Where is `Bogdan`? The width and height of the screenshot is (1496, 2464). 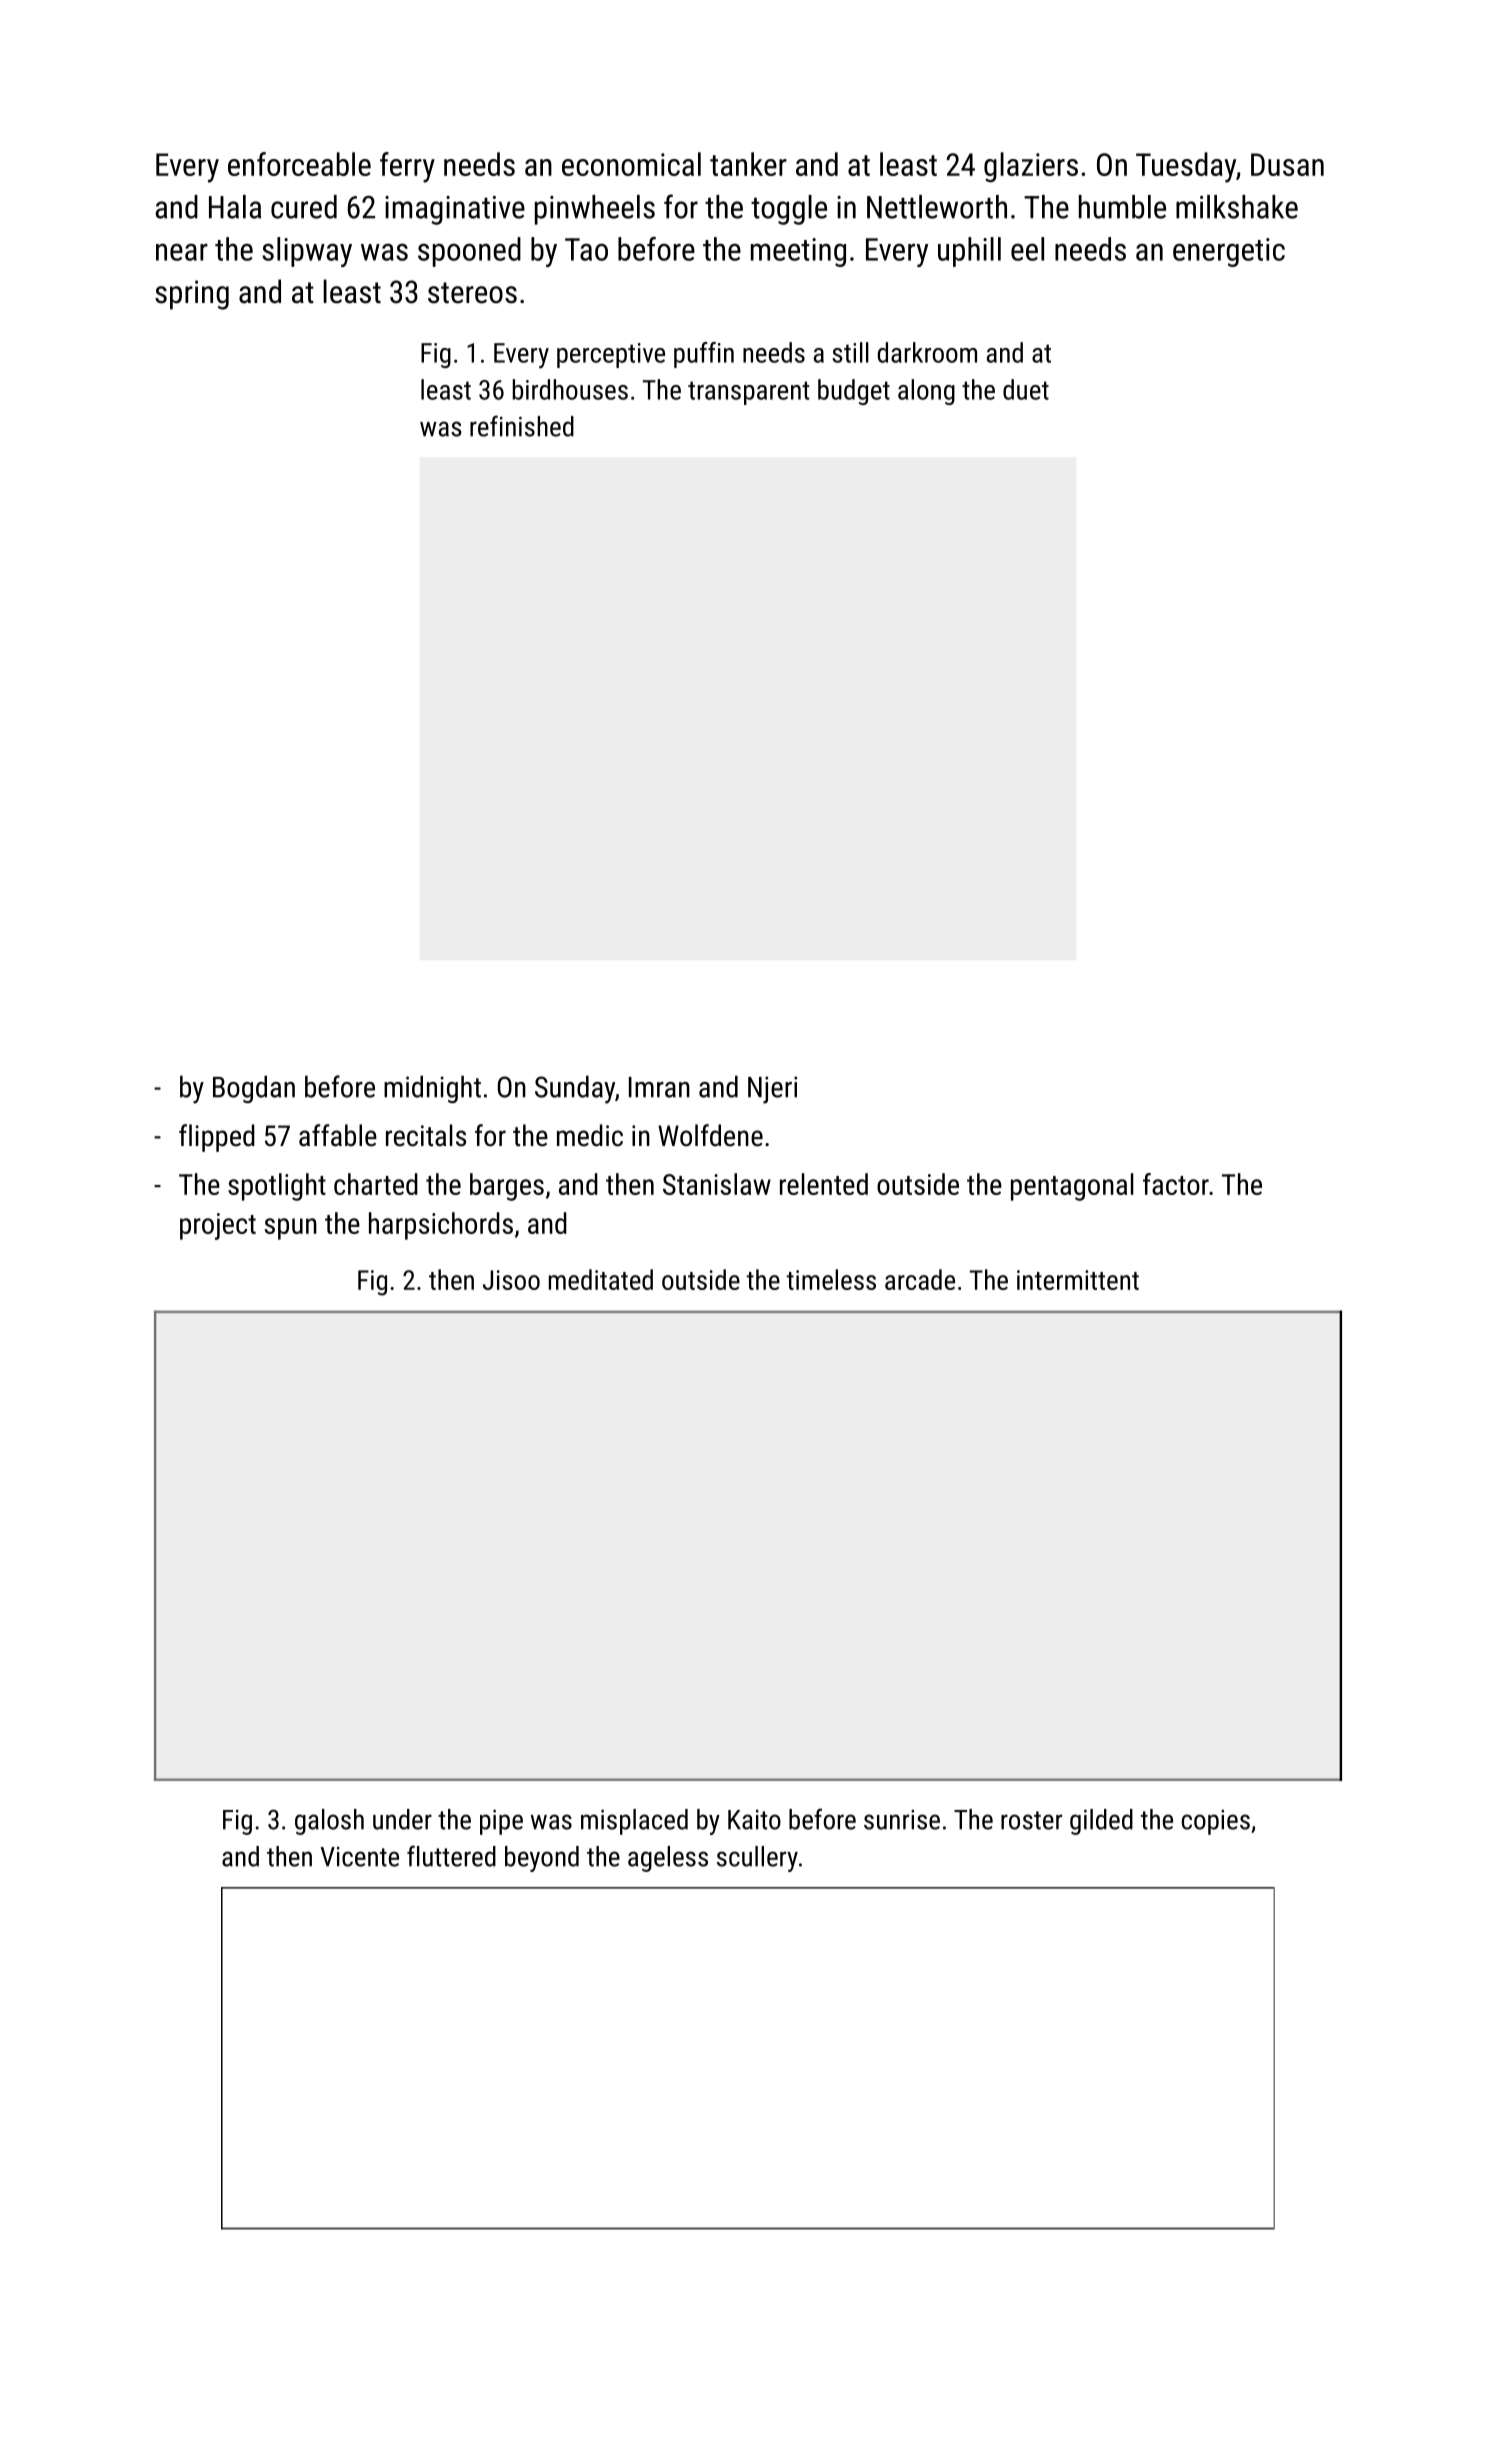
Bogdan is located at coordinates (254, 1089).
